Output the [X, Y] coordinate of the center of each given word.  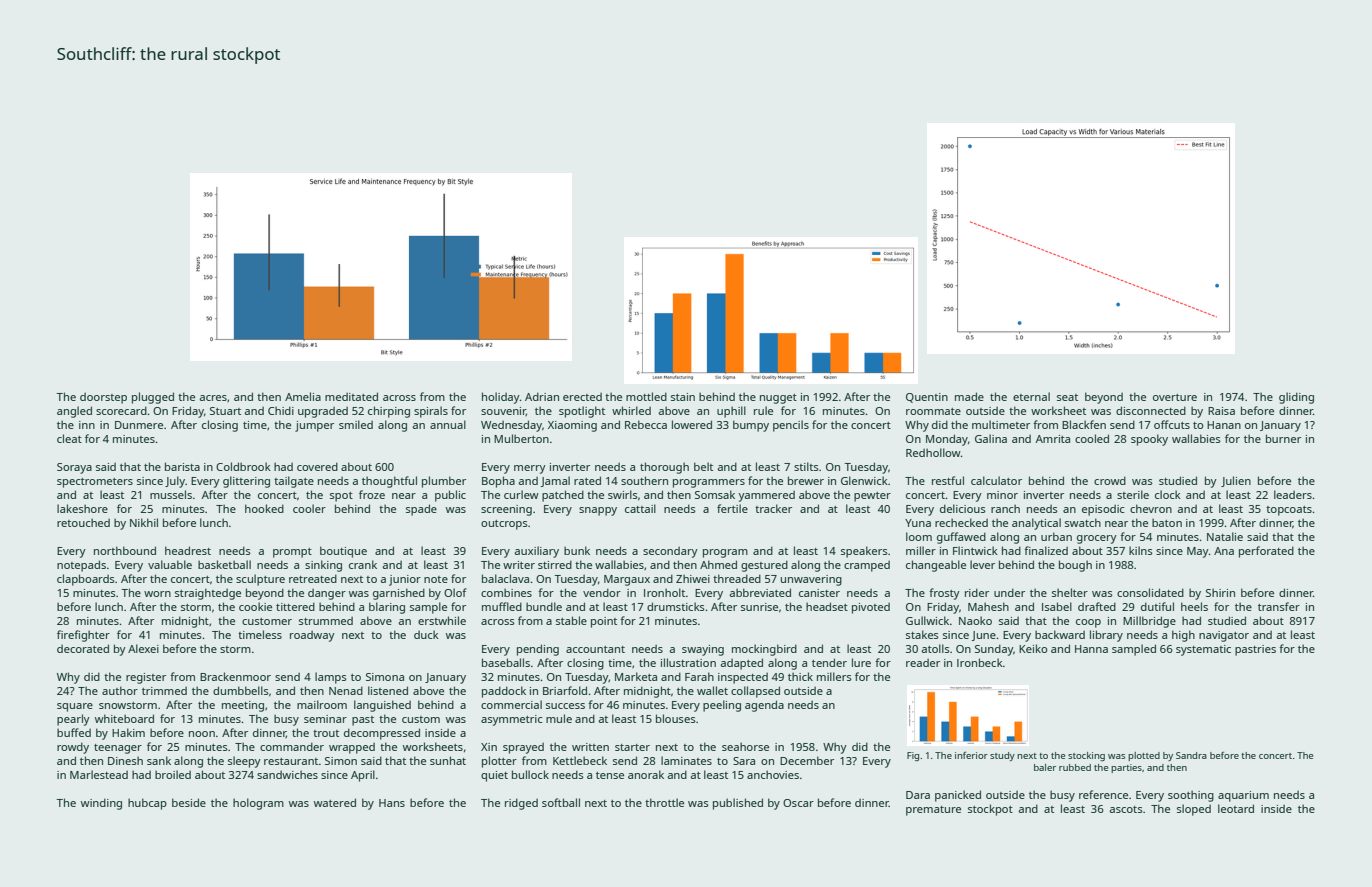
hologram [258, 804]
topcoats [1289, 511]
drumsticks [676, 606]
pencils [791, 426]
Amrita [1053, 439]
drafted [1097, 606]
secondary [670, 552]
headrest [188, 550]
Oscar [798, 803]
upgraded [323, 412]
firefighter [83, 636]
